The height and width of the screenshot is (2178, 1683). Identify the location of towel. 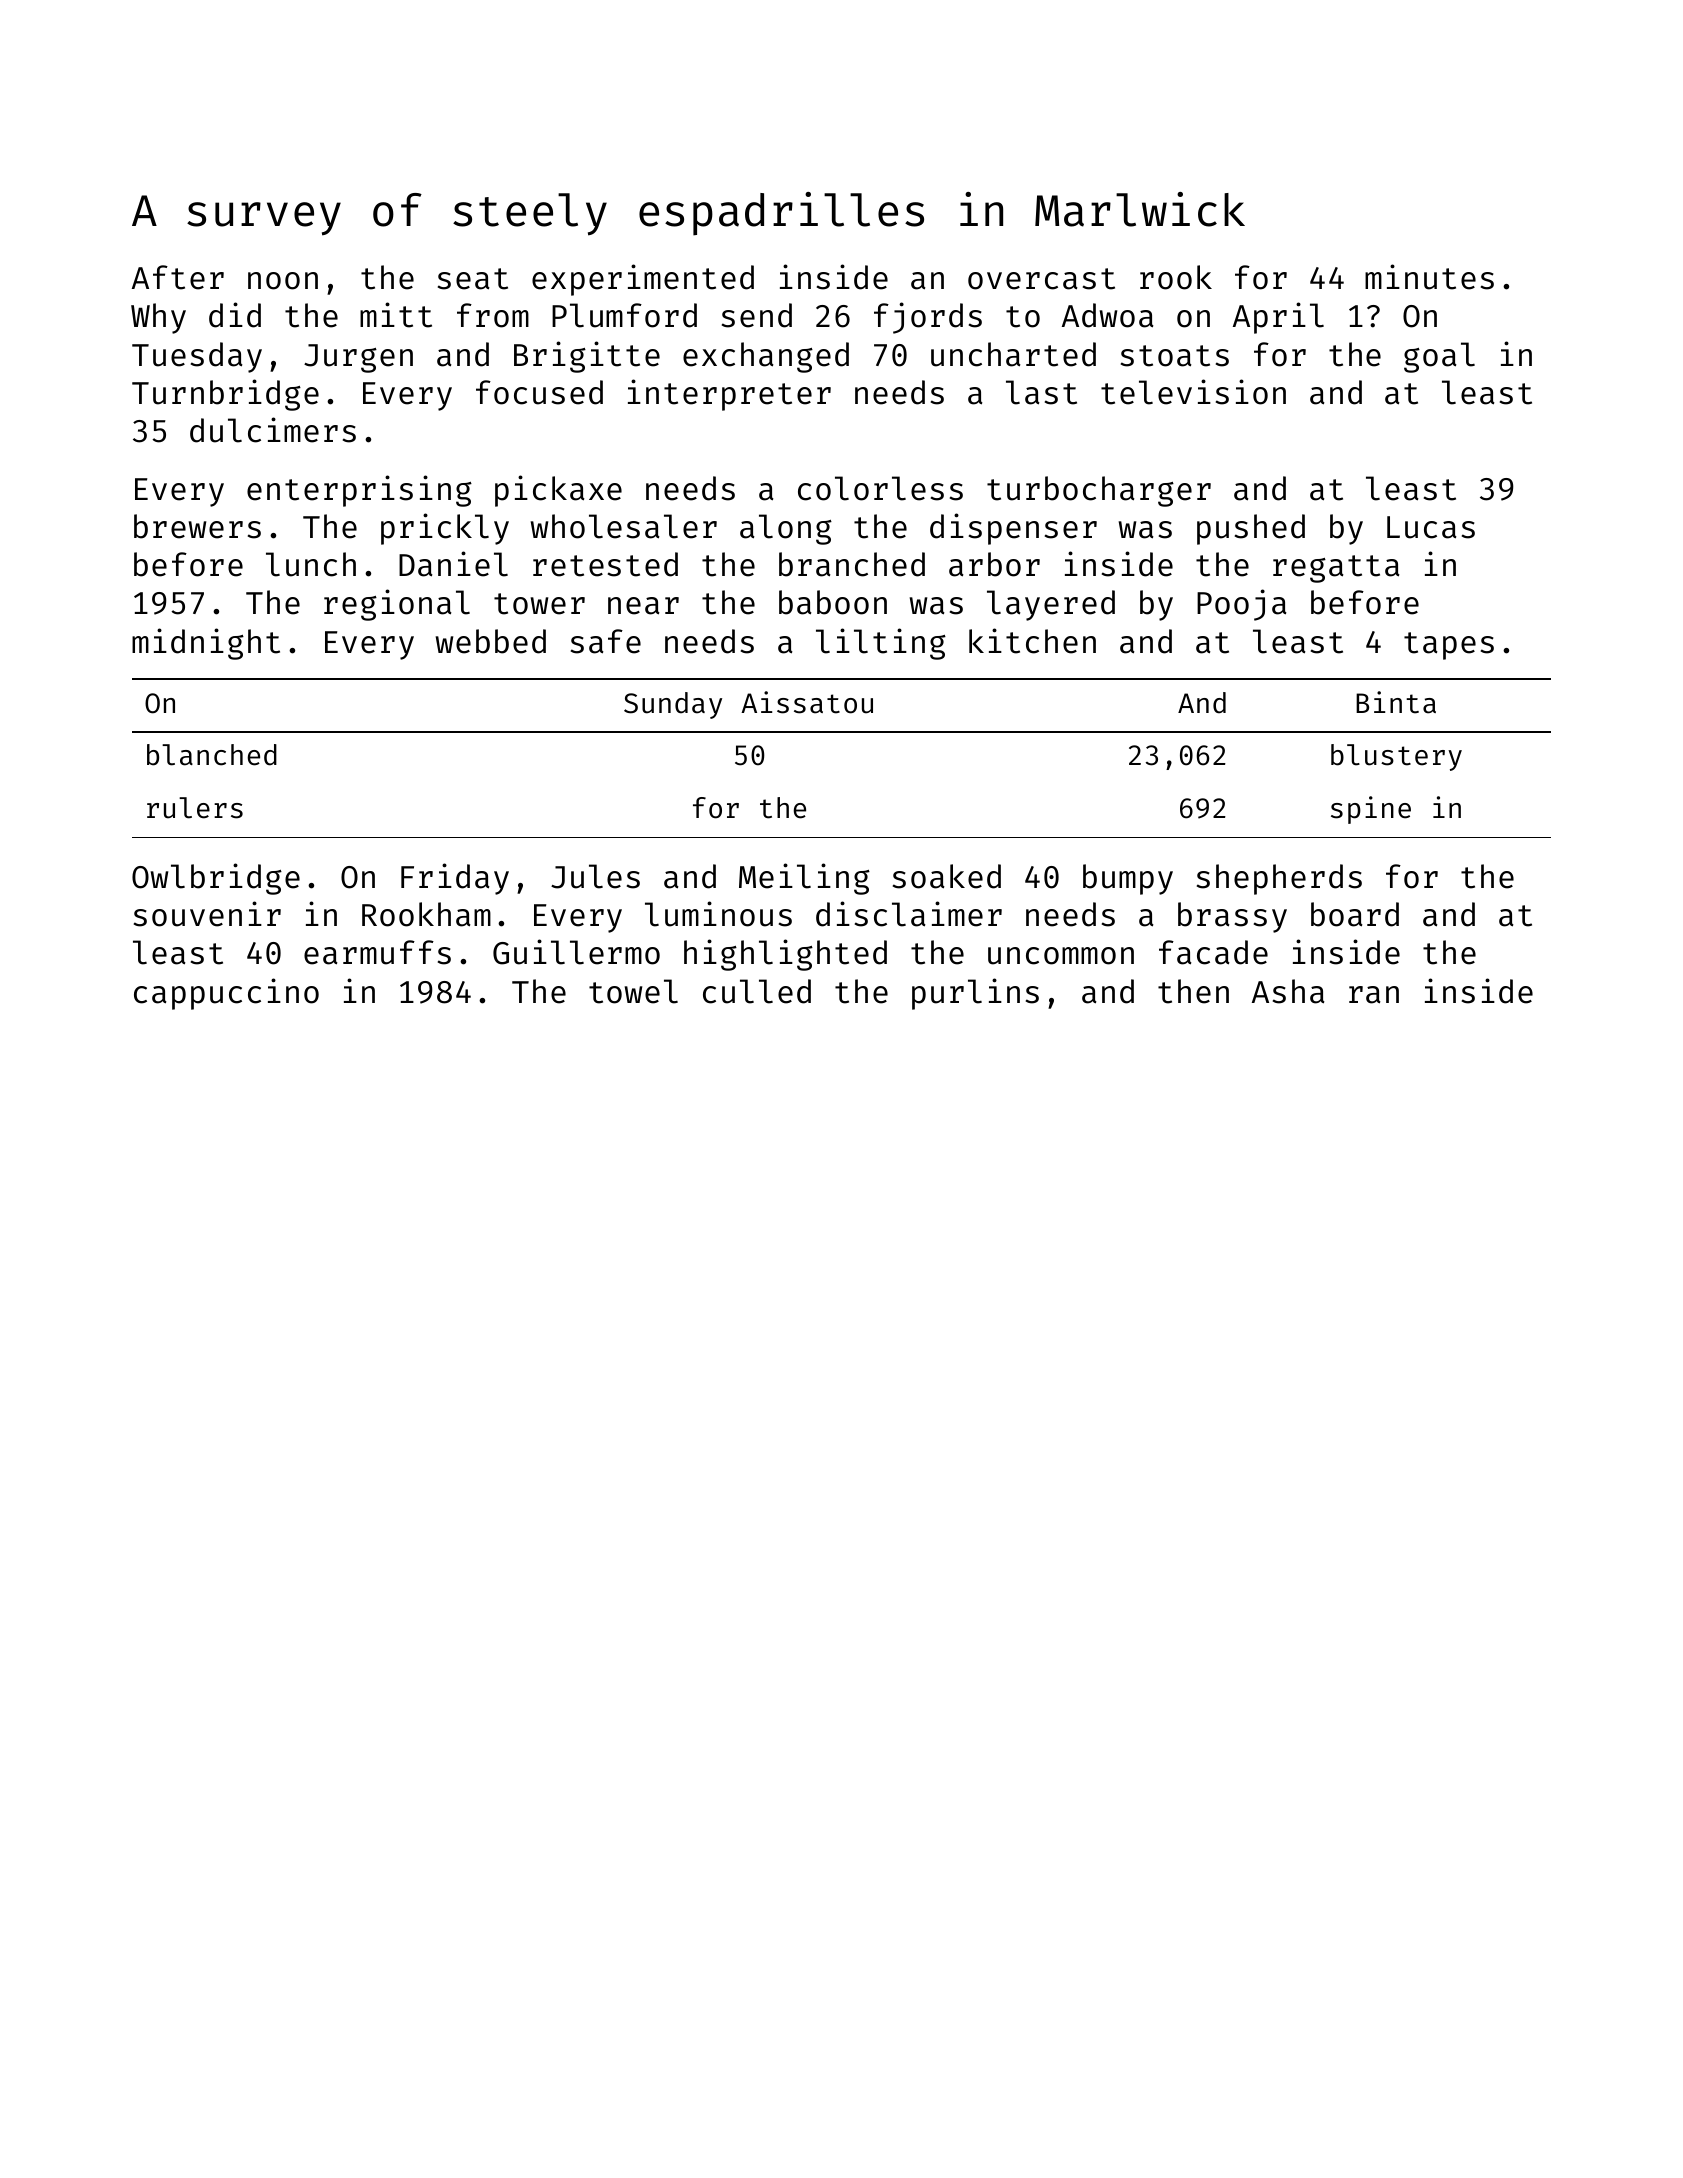
(633, 991).
